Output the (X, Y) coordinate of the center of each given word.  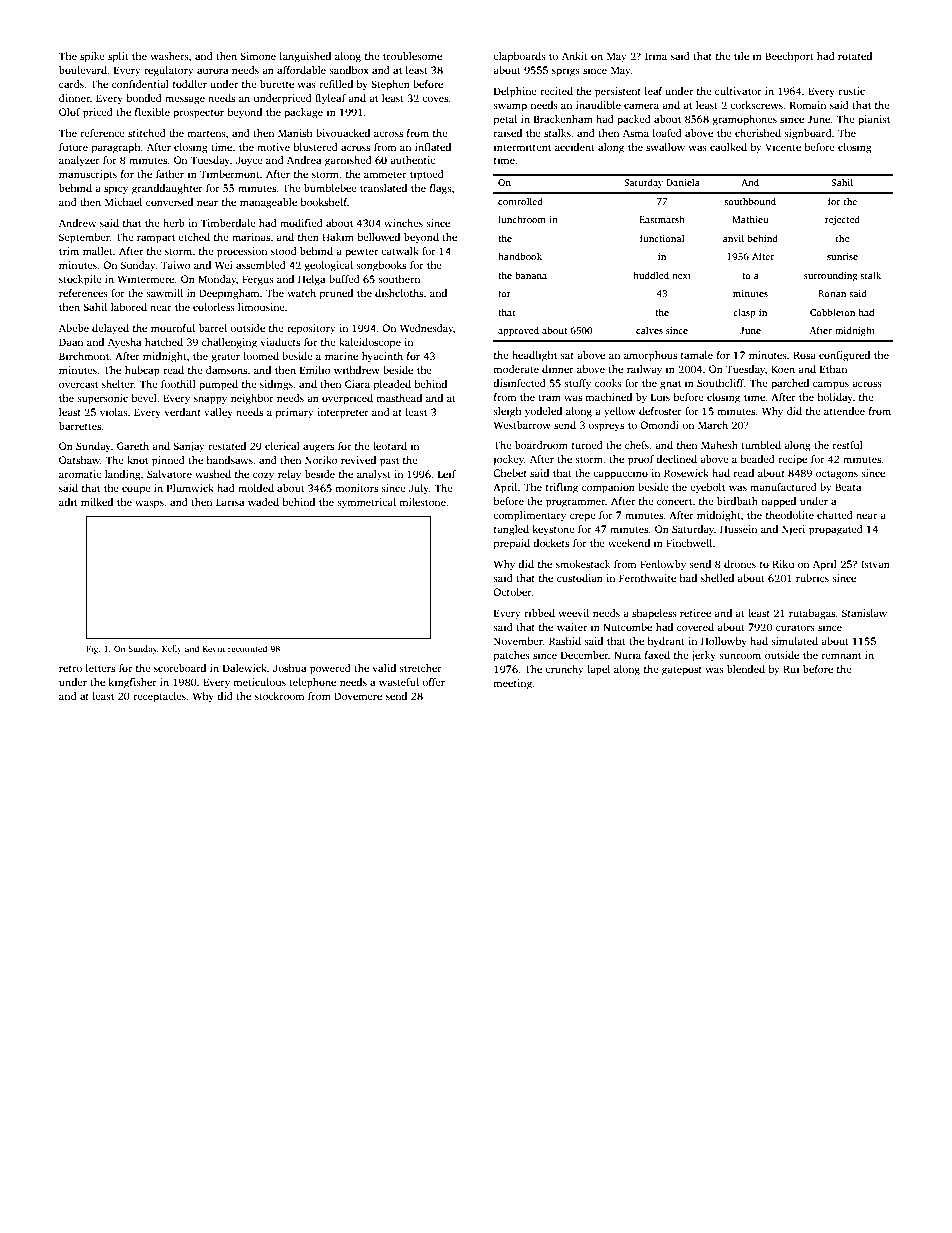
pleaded (392, 385)
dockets (551, 543)
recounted (247, 648)
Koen (783, 369)
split (118, 57)
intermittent (522, 147)
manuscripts (88, 175)
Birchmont (84, 356)
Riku (783, 564)
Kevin (214, 648)
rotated (855, 56)
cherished (758, 133)
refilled (336, 84)
